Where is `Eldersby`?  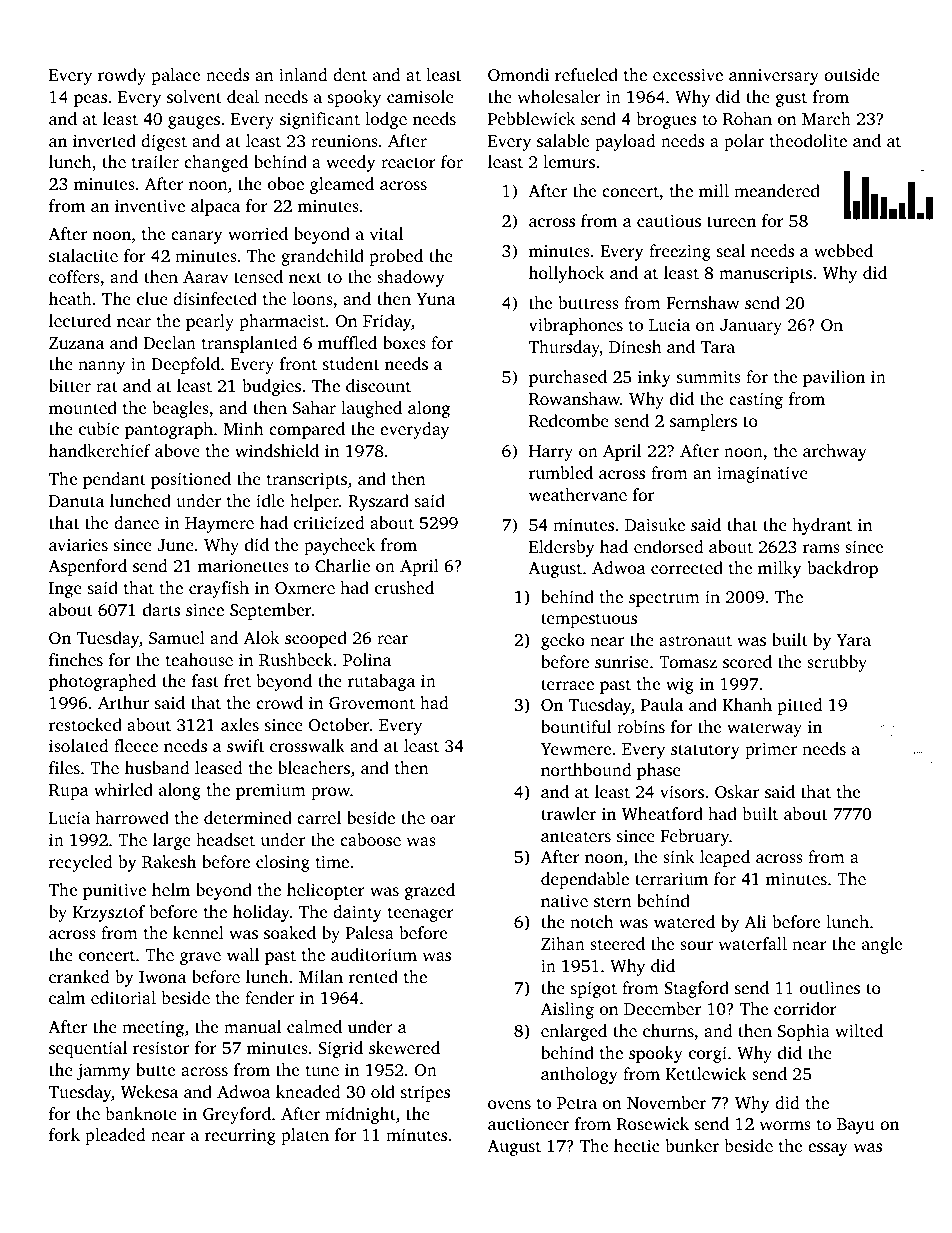 Eldersby is located at coordinates (562, 548).
